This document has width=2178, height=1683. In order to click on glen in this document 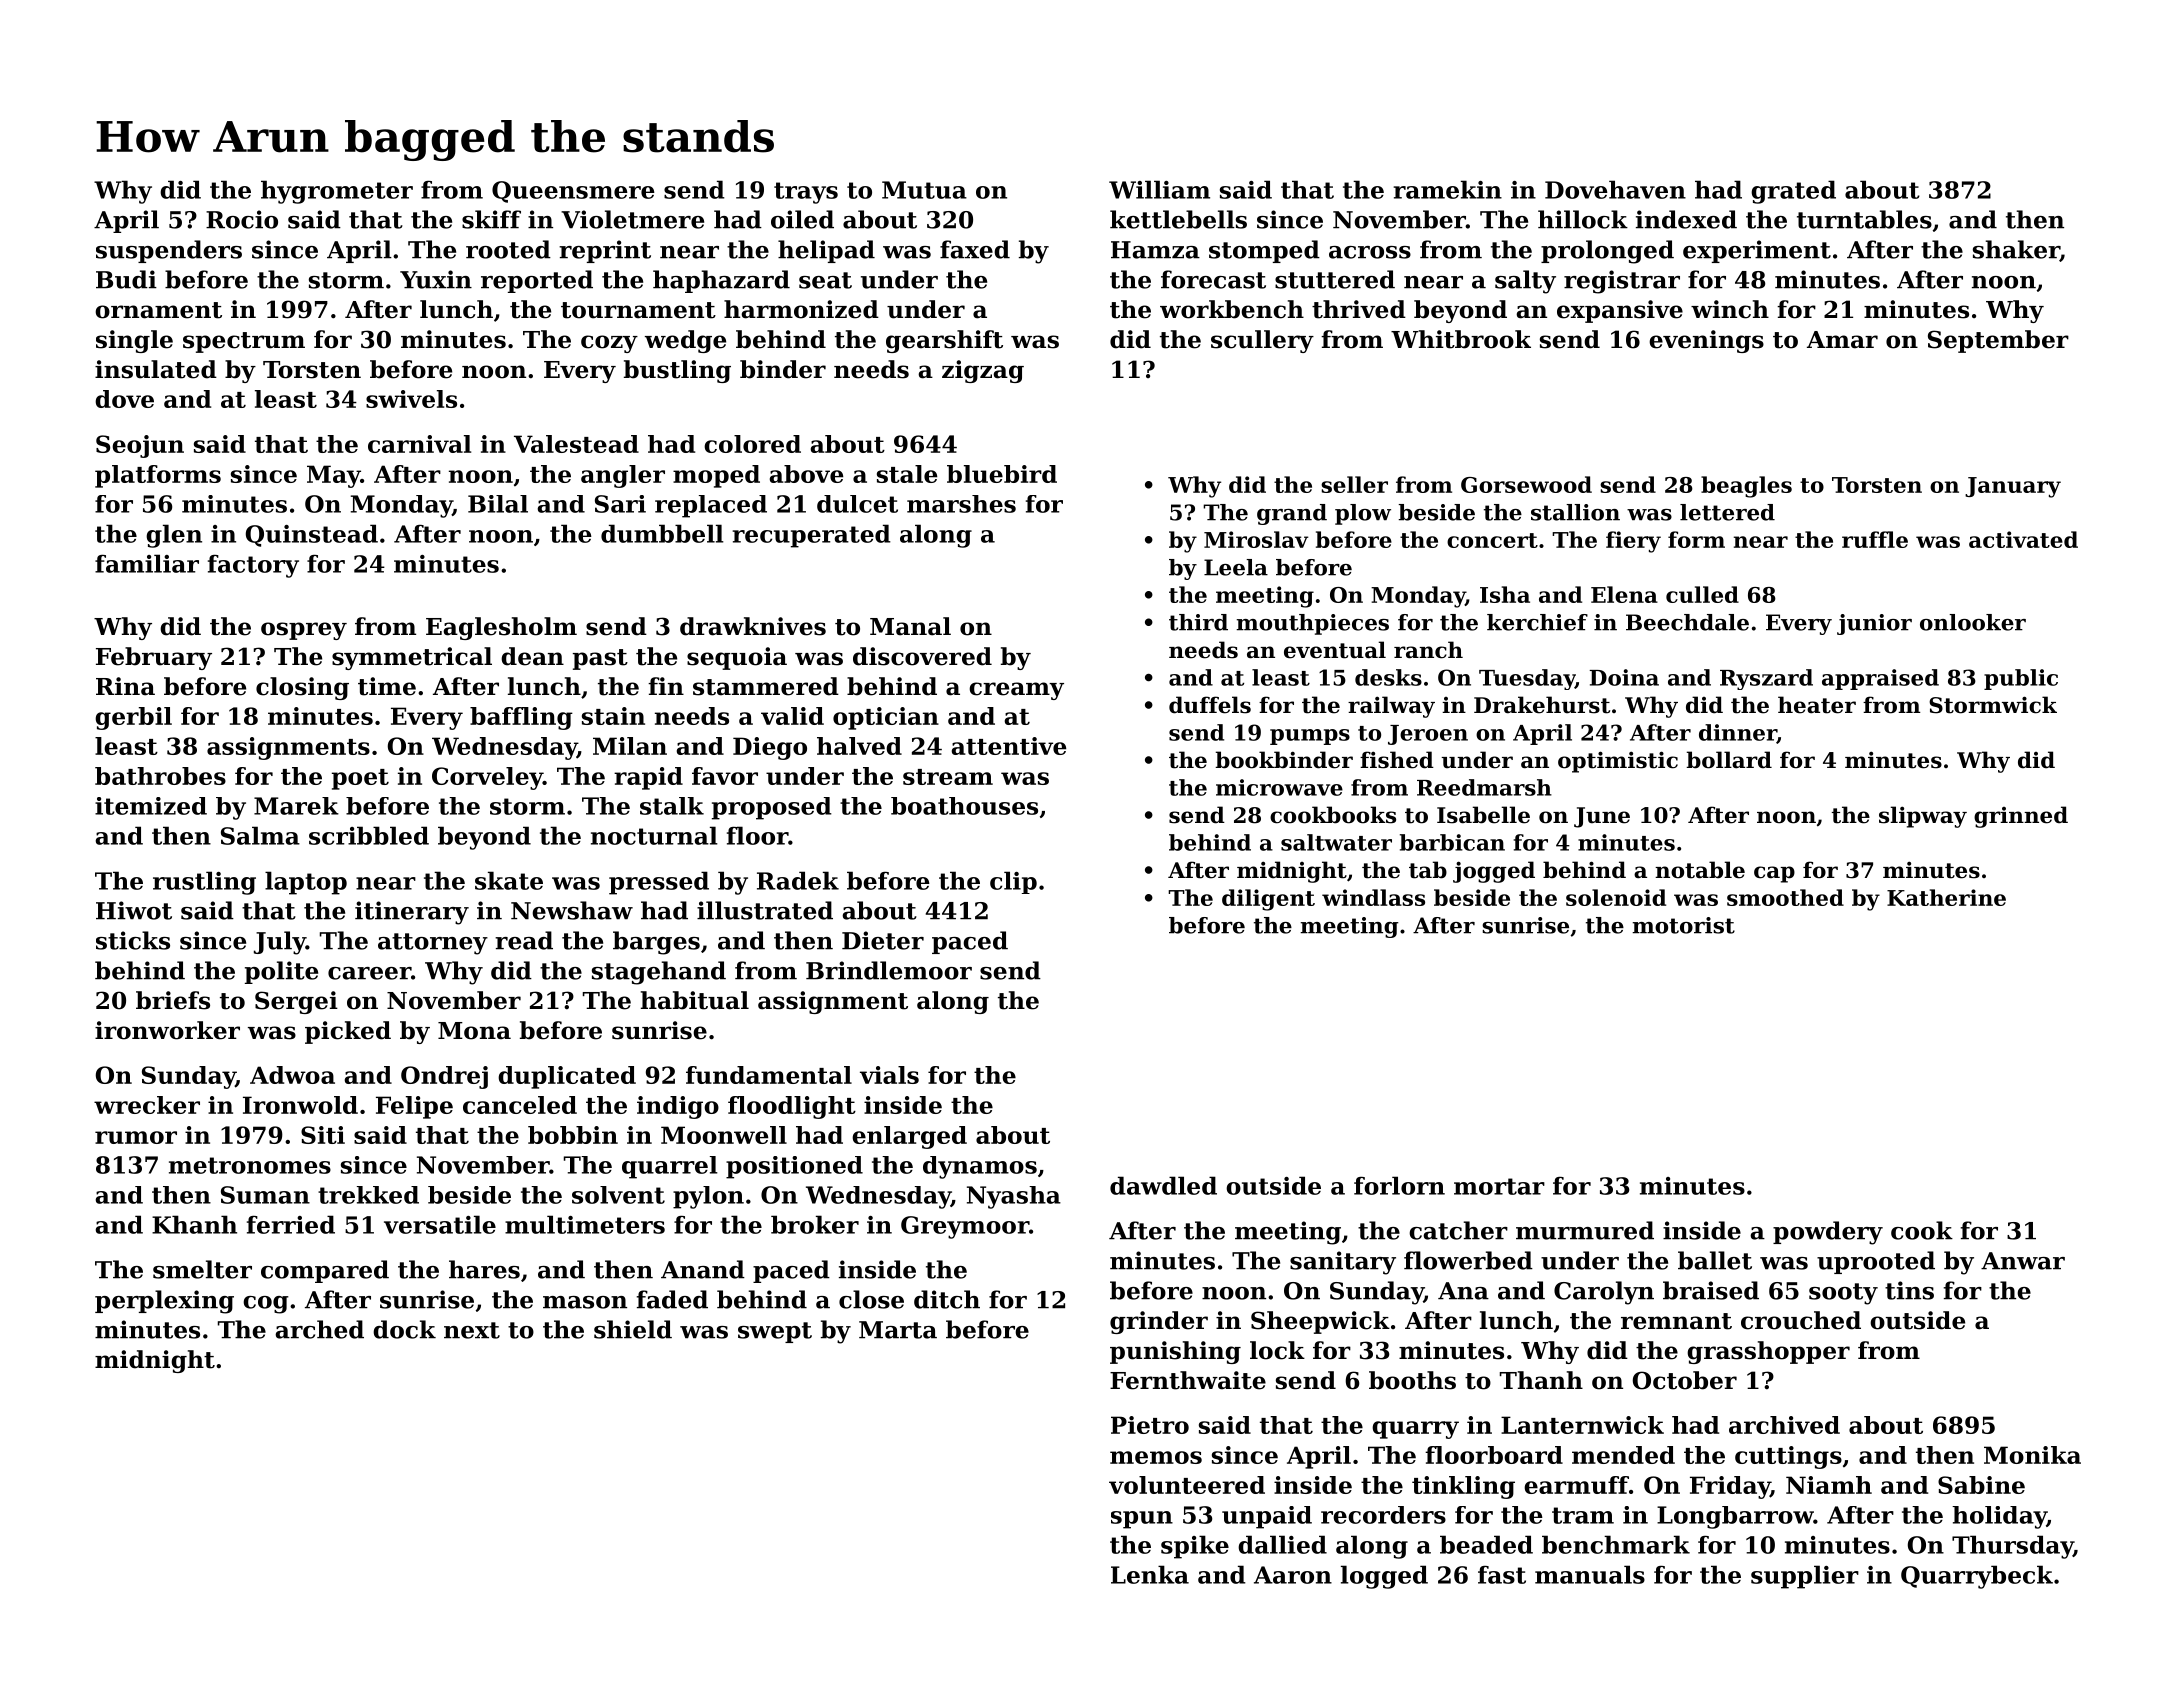, I will do `click(174, 536)`.
